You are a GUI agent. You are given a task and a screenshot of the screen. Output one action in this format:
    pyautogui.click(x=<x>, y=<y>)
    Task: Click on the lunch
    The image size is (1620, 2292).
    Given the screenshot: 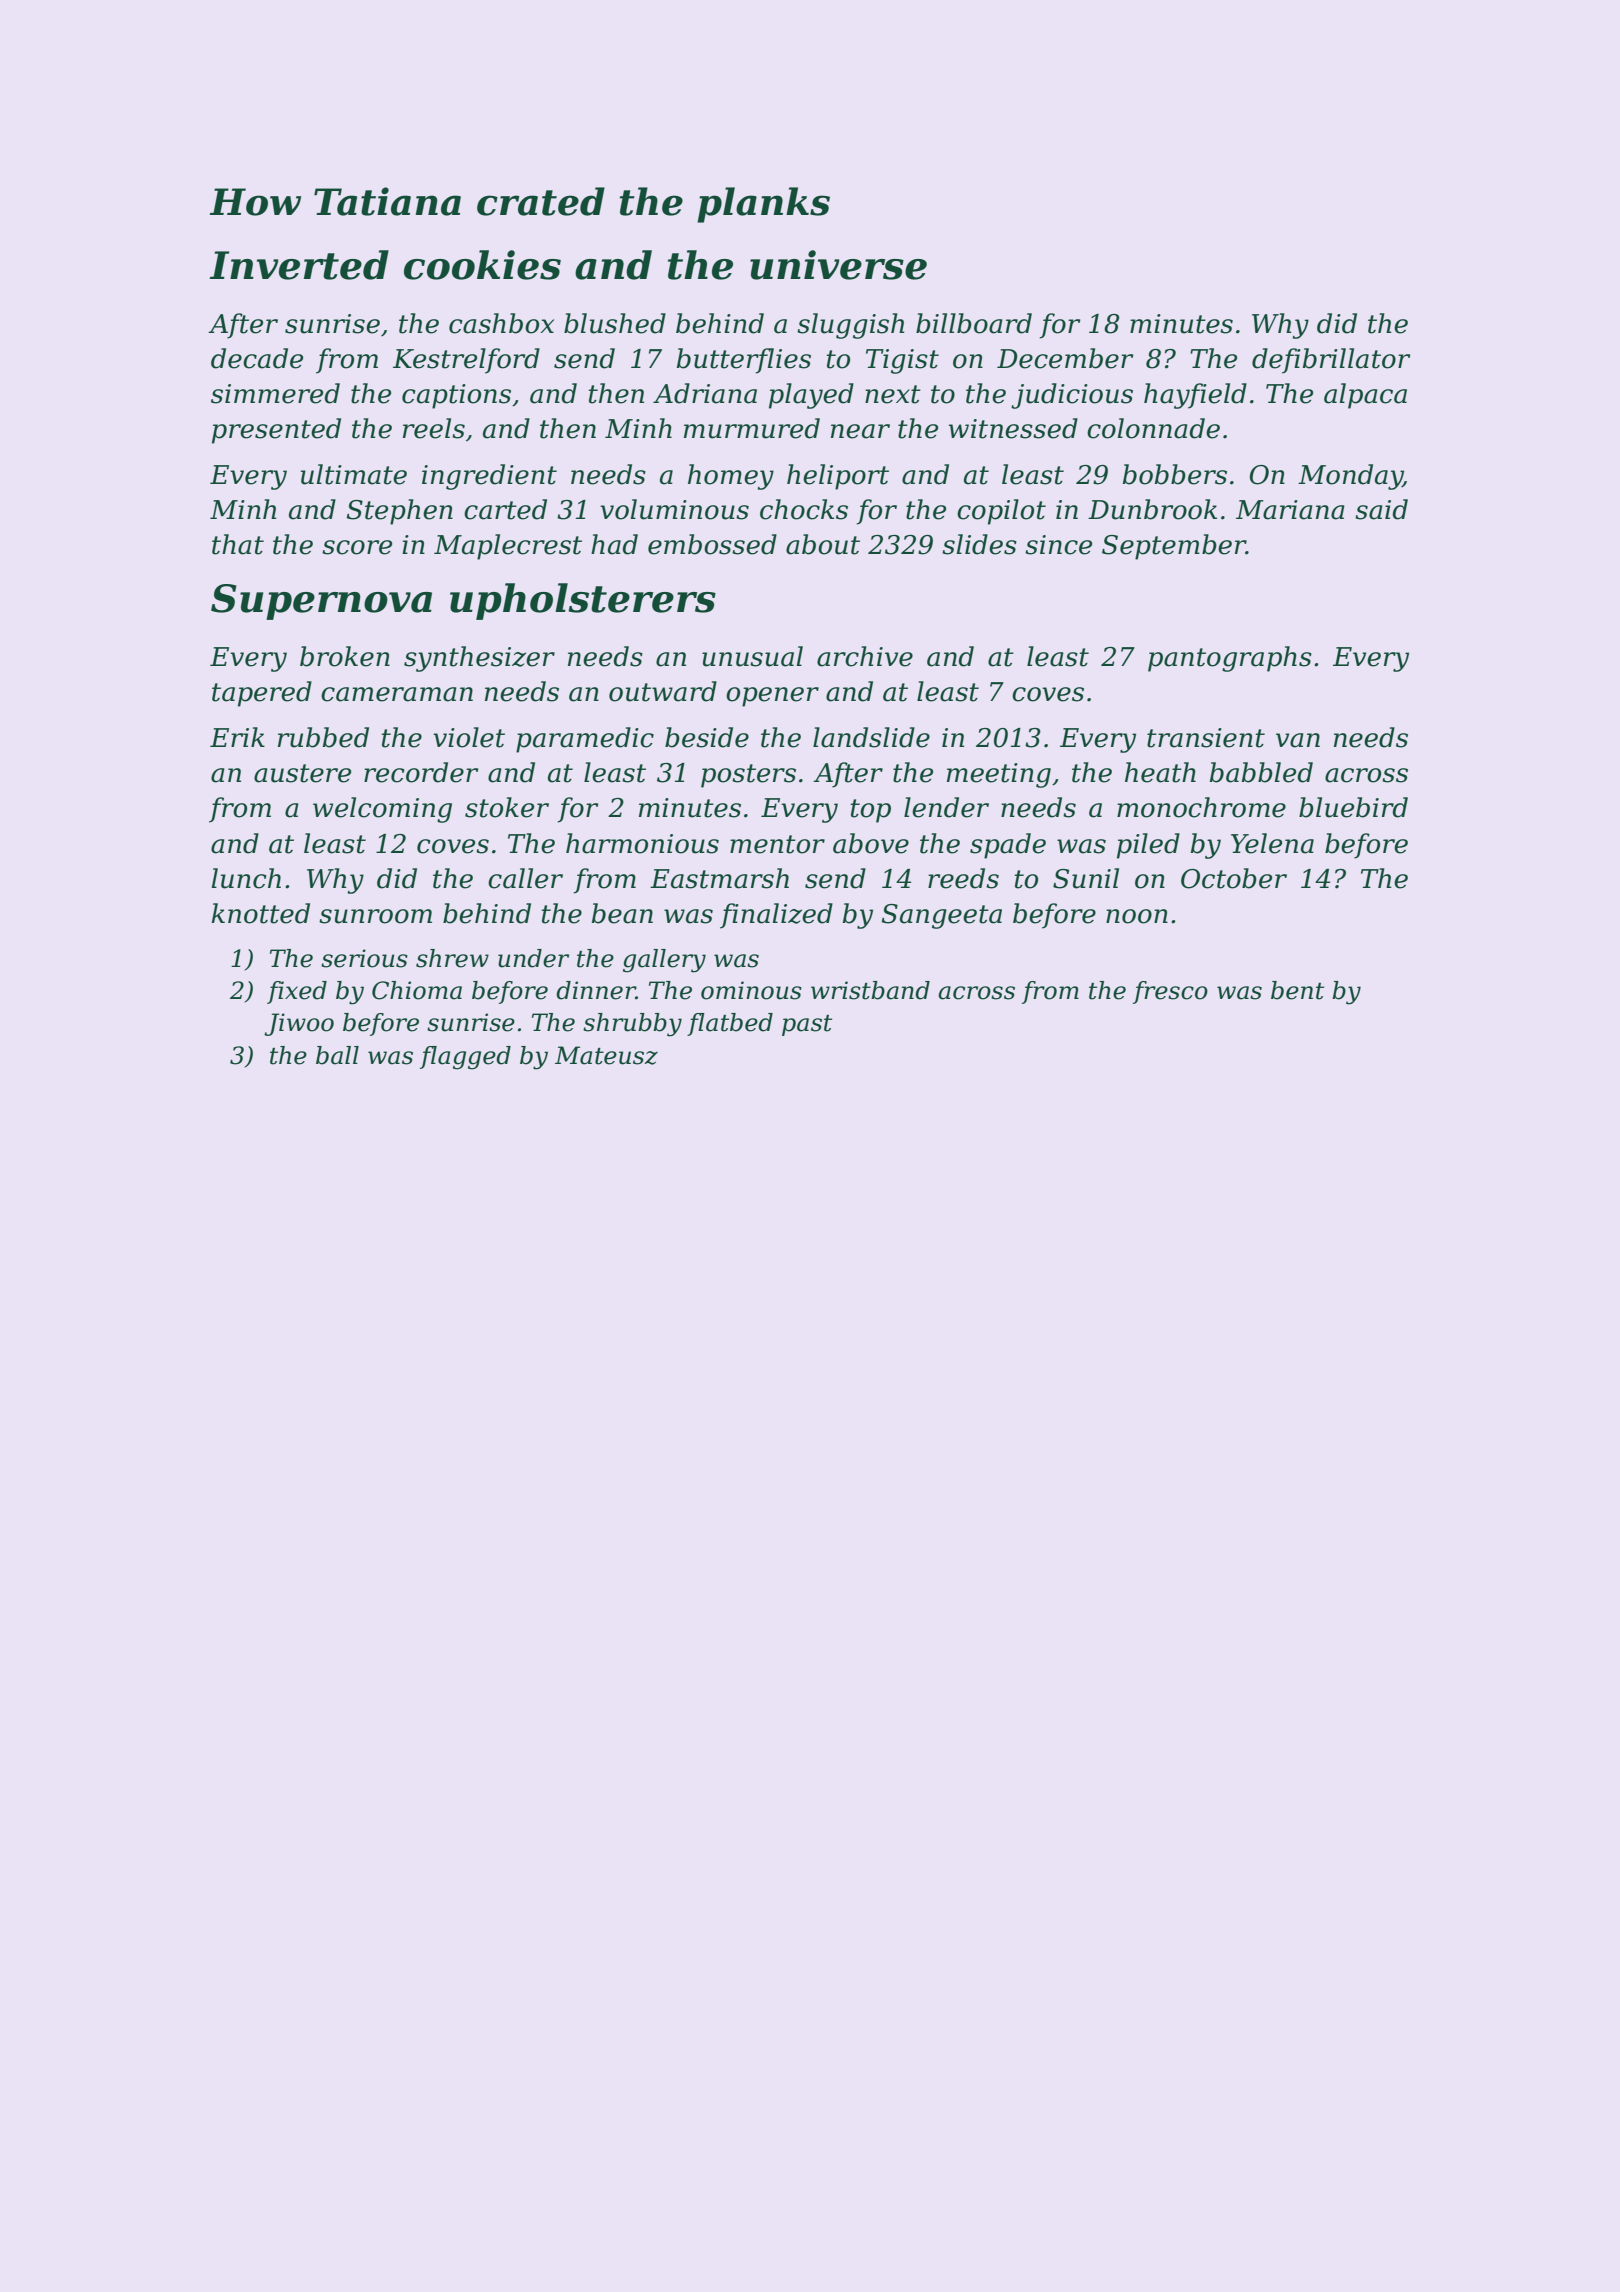 What is the action you would take?
    pyautogui.click(x=246, y=878)
